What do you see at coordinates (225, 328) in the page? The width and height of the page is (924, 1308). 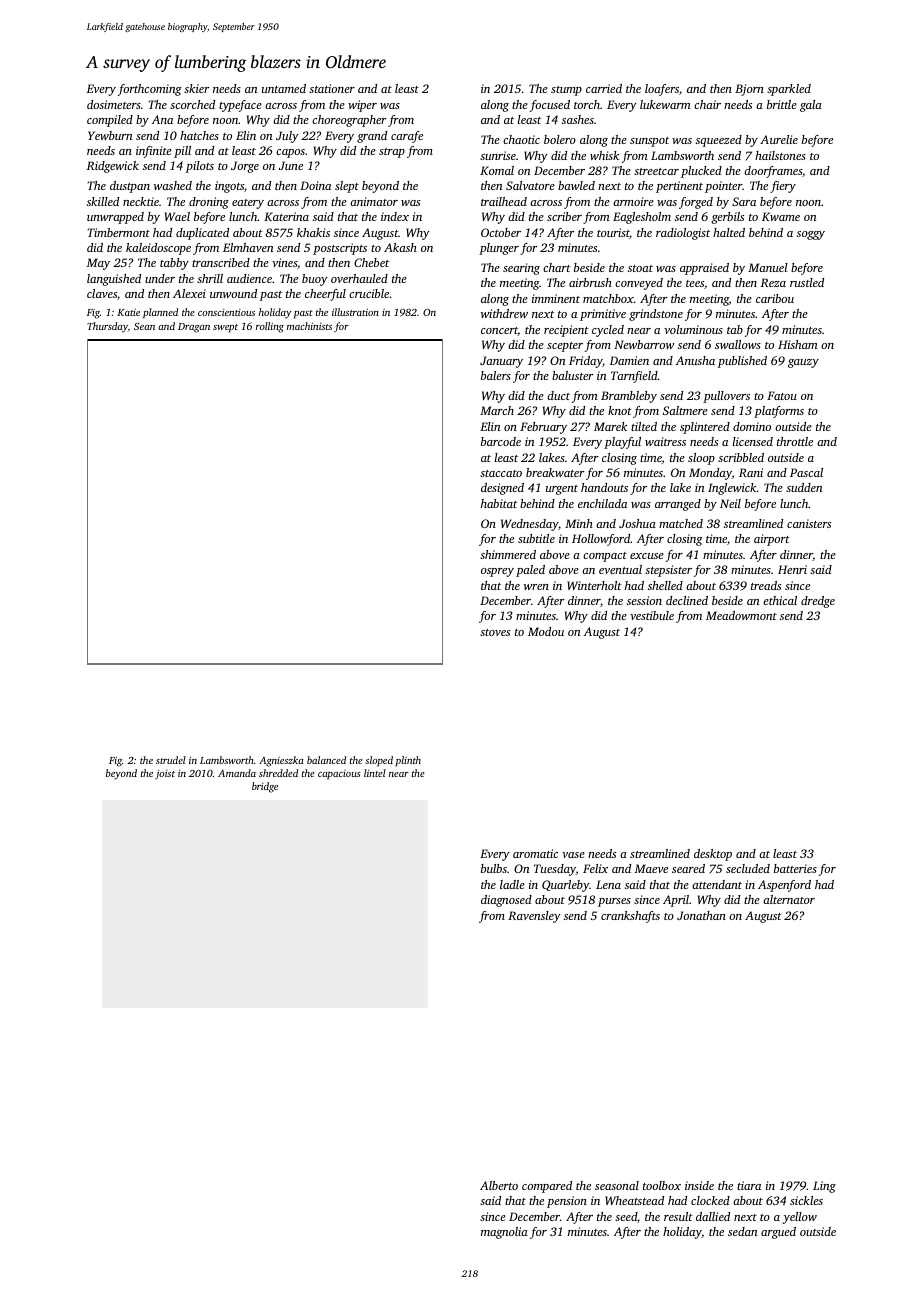 I see `swept` at bounding box center [225, 328].
